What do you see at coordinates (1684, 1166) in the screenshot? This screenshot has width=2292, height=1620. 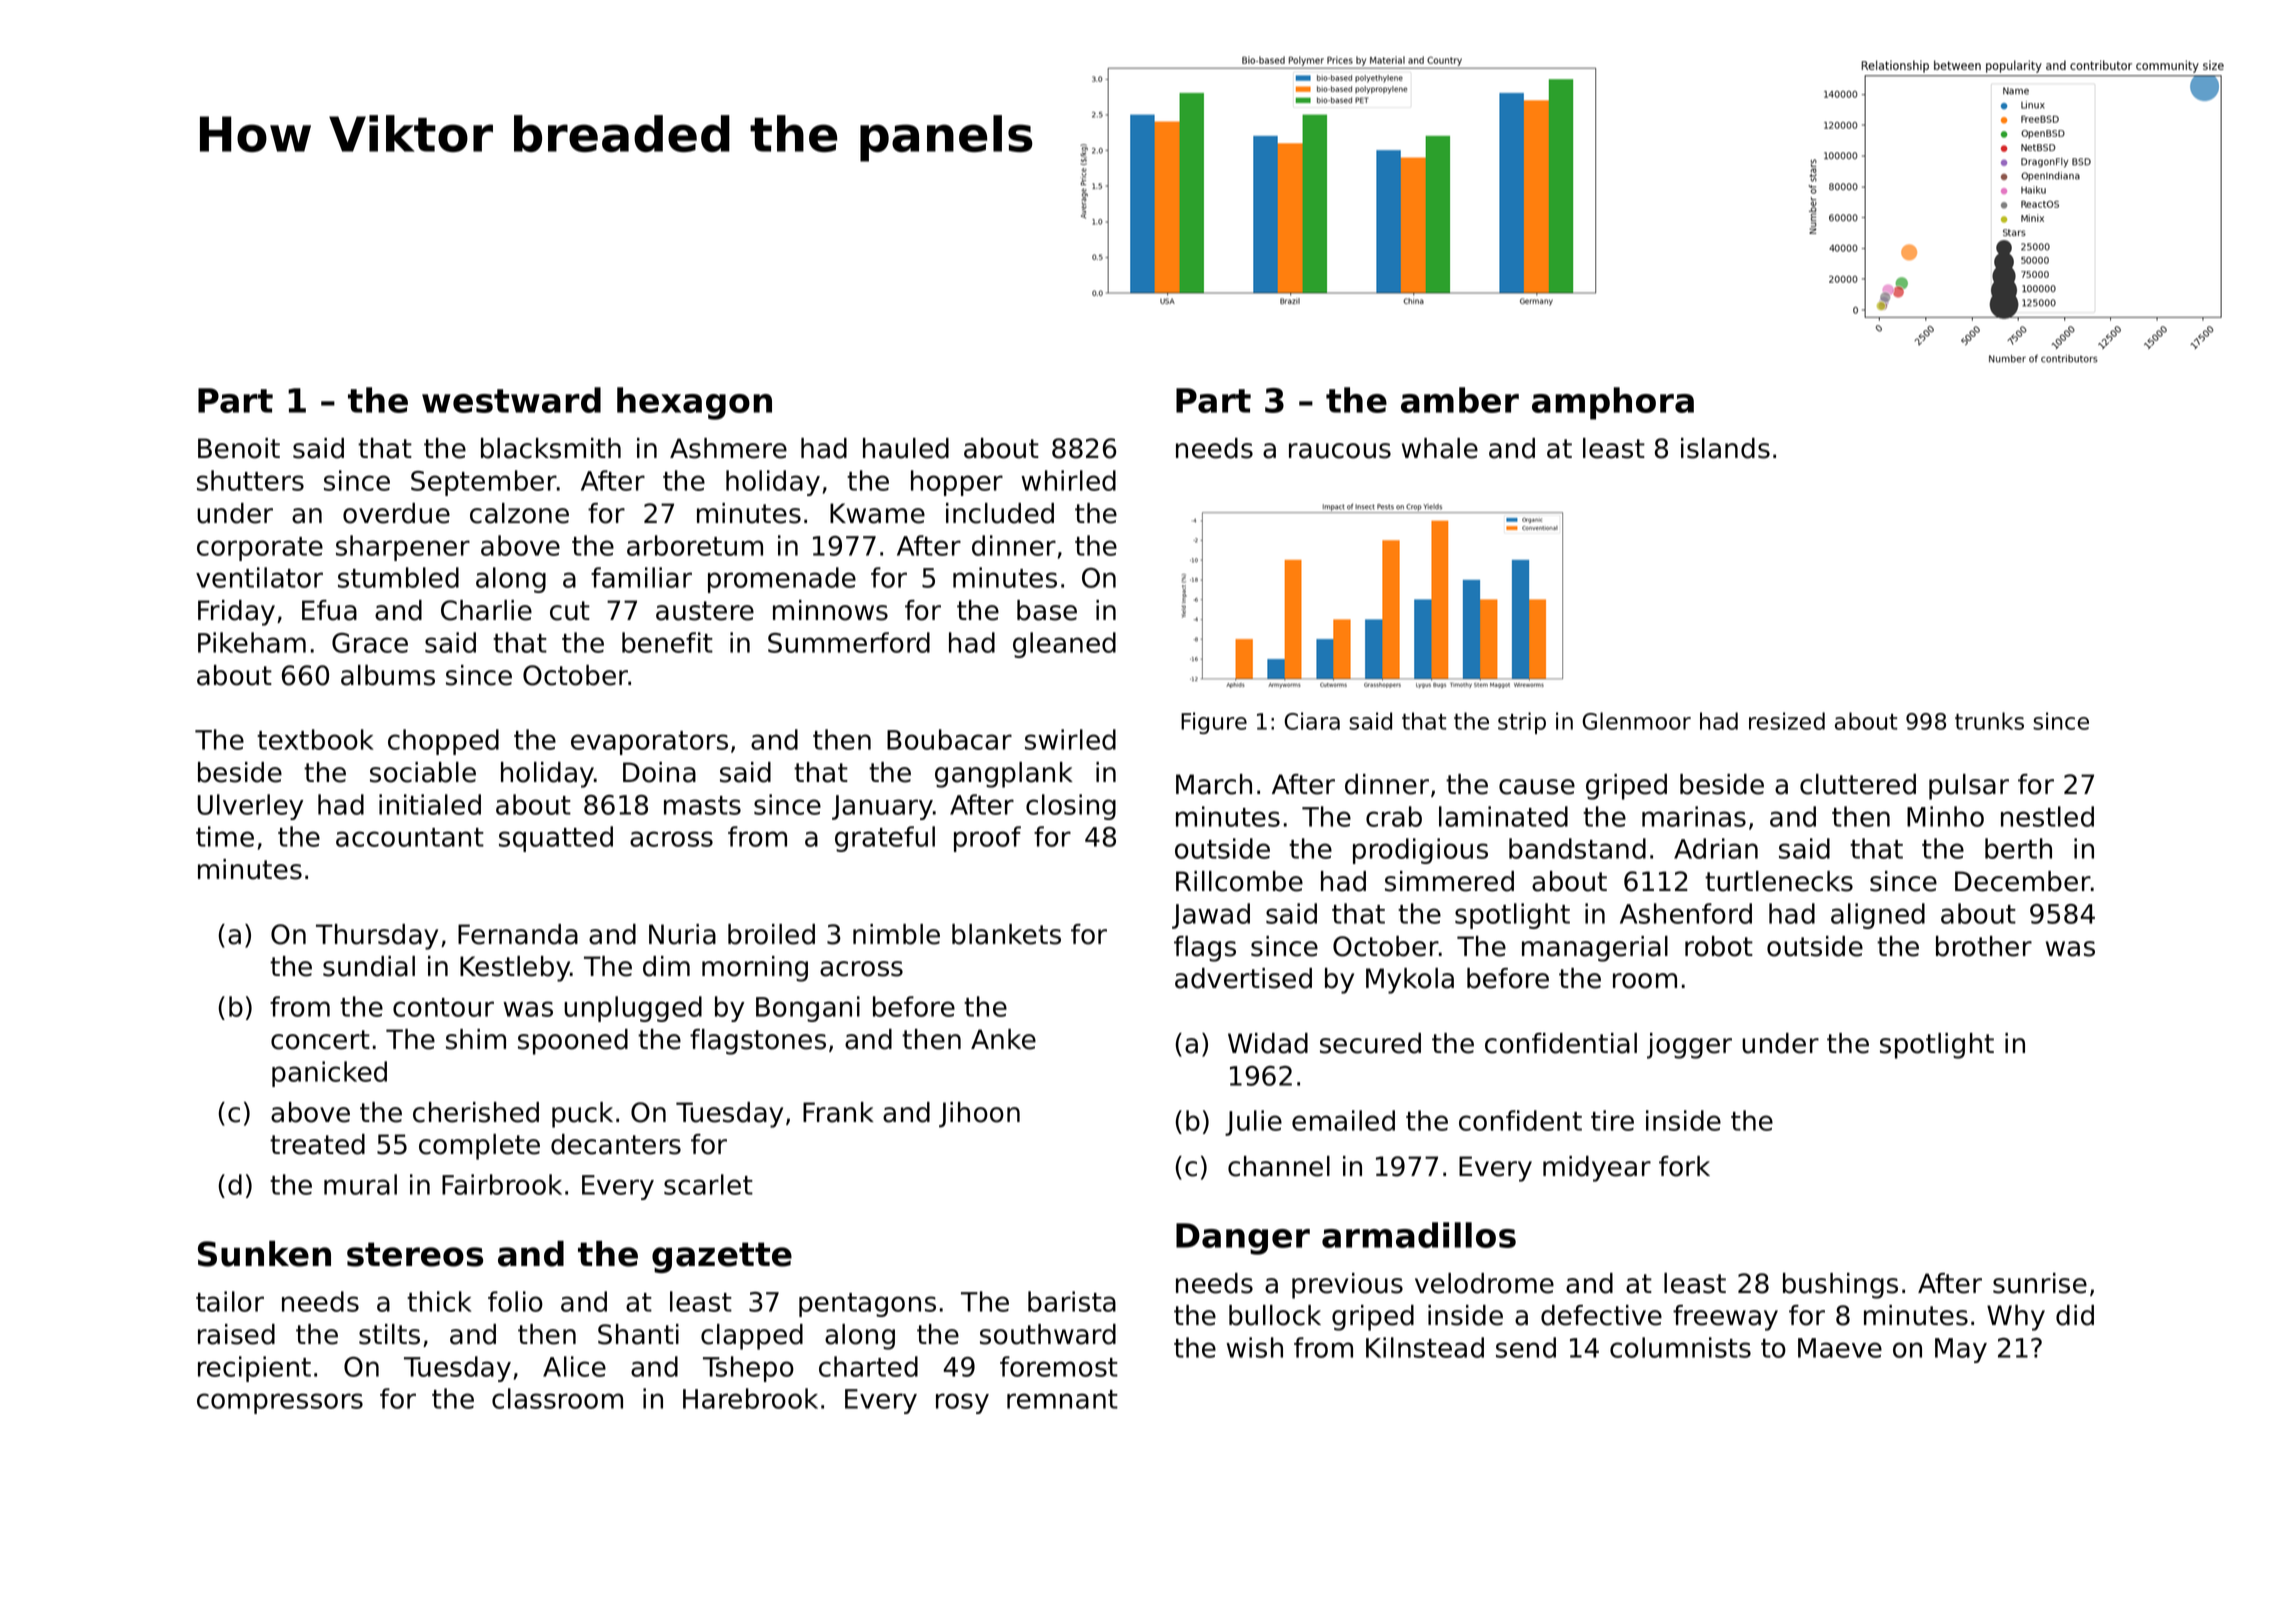 I see `fork` at bounding box center [1684, 1166].
